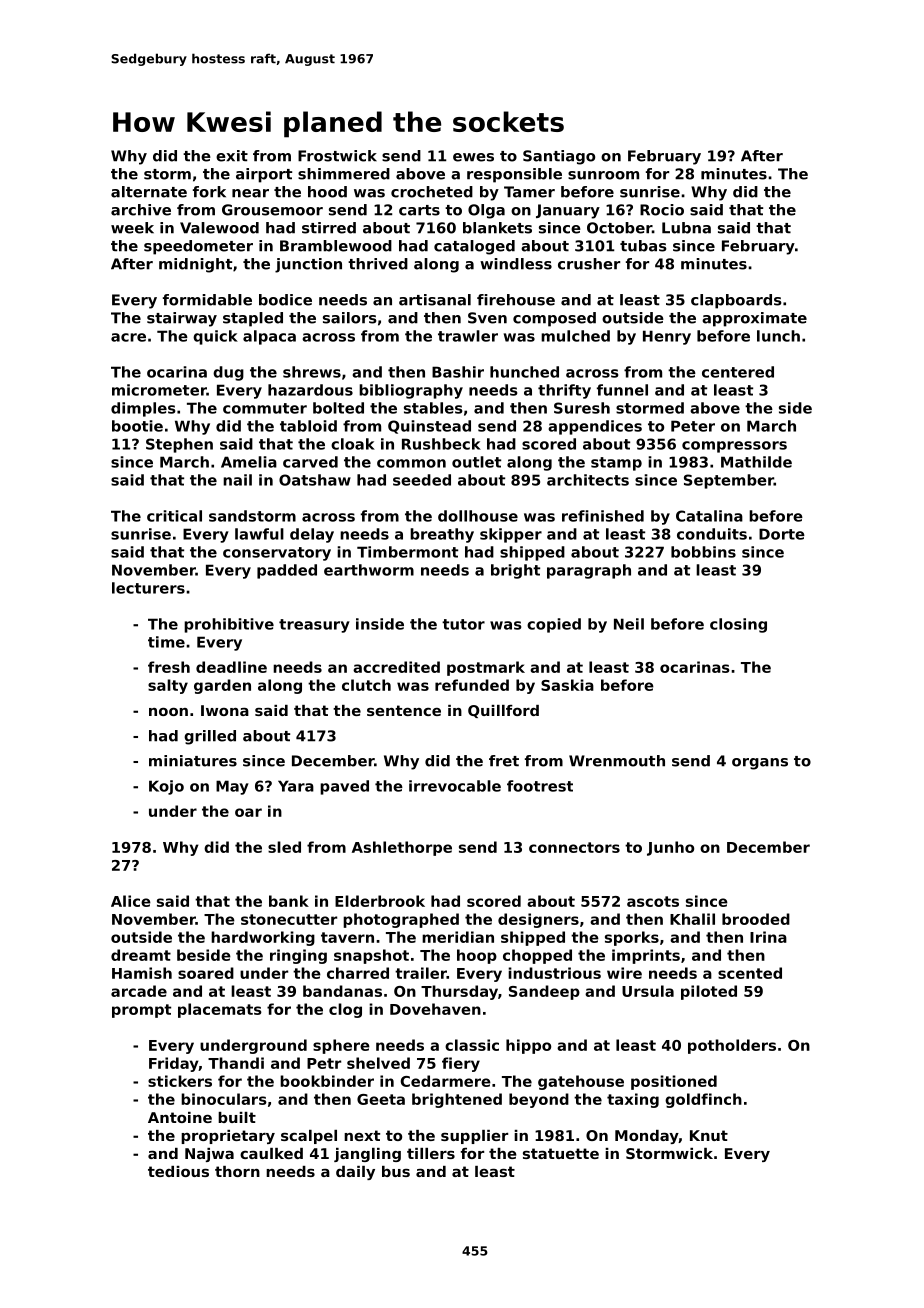  Describe the element at coordinates (236, 1063) in the page. I see `Thandi` at that location.
